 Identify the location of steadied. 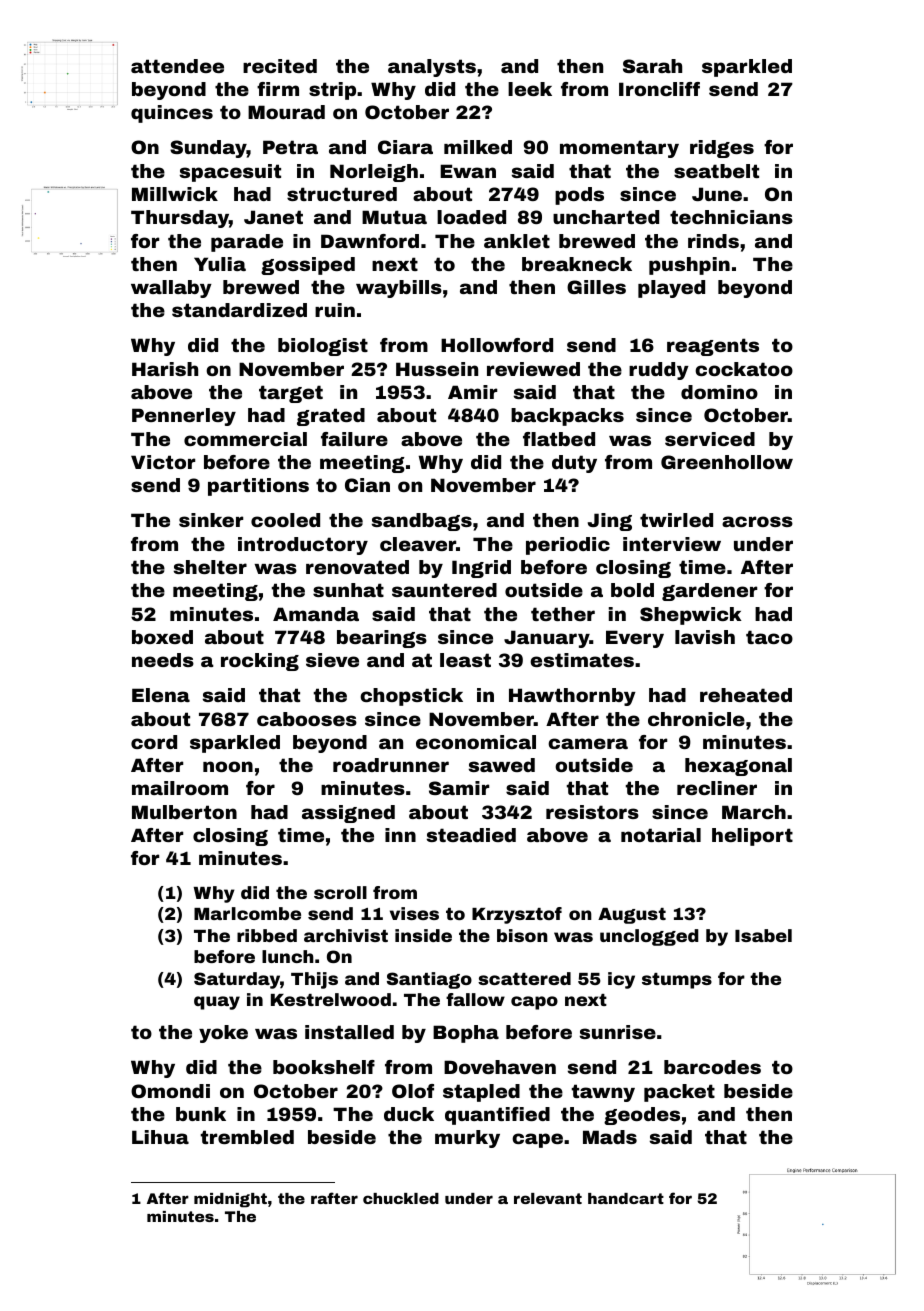
(471, 835).
